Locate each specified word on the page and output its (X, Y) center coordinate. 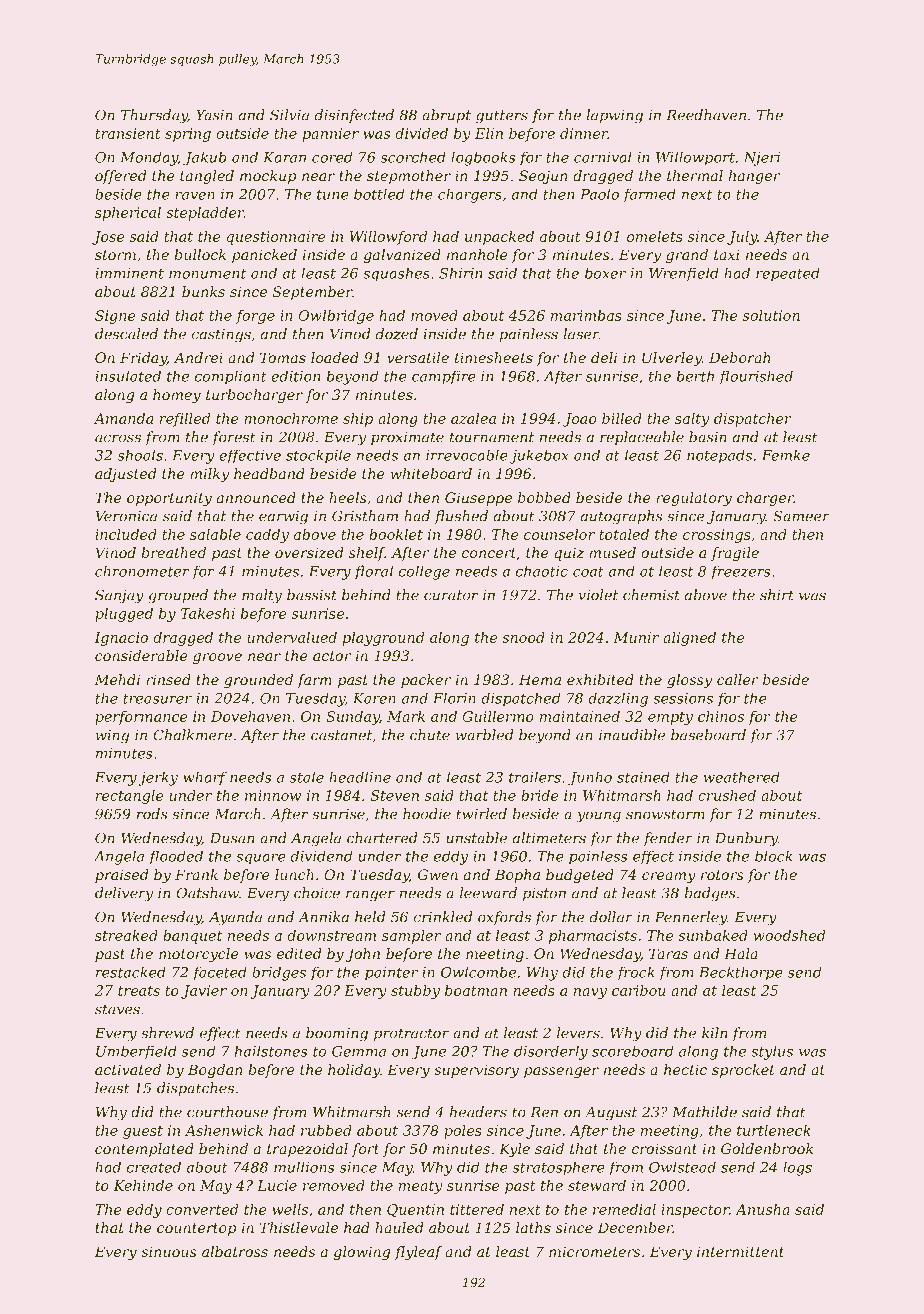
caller (737, 679)
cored (332, 157)
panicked (264, 256)
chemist (651, 595)
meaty (421, 1187)
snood (523, 637)
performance (141, 718)
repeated (788, 274)
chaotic (542, 571)
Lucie (277, 1185)
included (126, 534)
